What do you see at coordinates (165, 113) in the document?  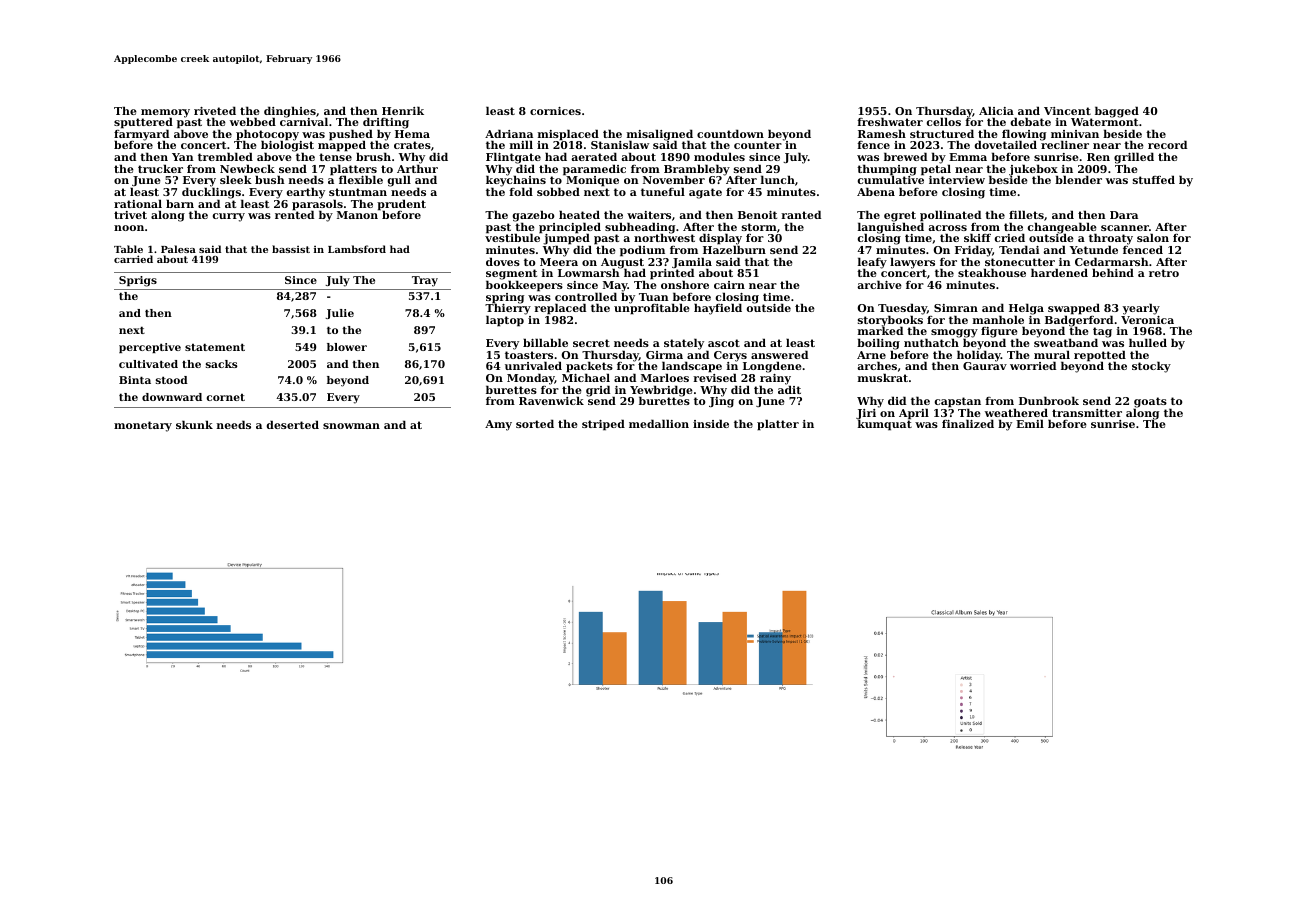 I see `memory` at bounding box center [165, 113].
